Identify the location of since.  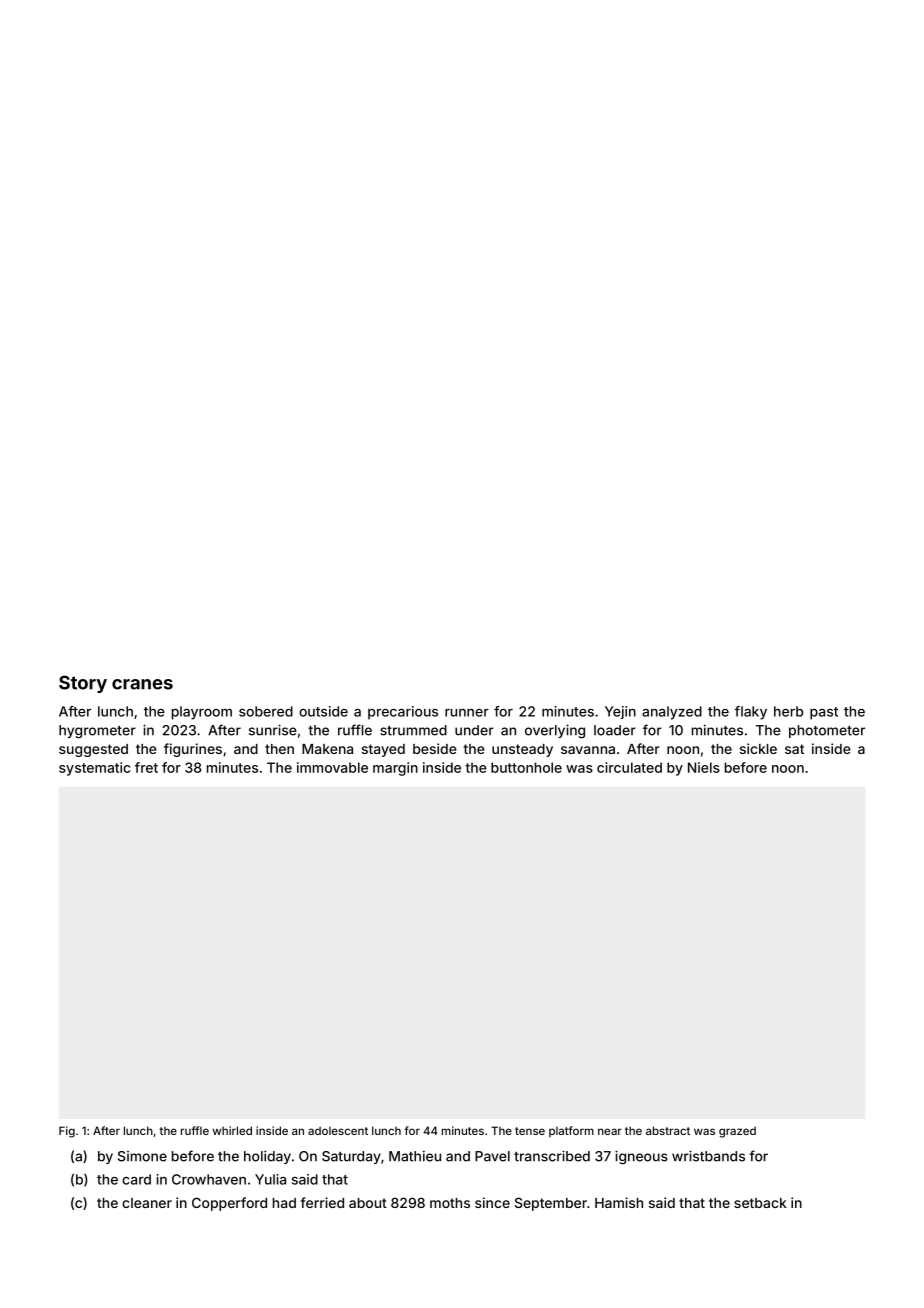
(492, 1202).
